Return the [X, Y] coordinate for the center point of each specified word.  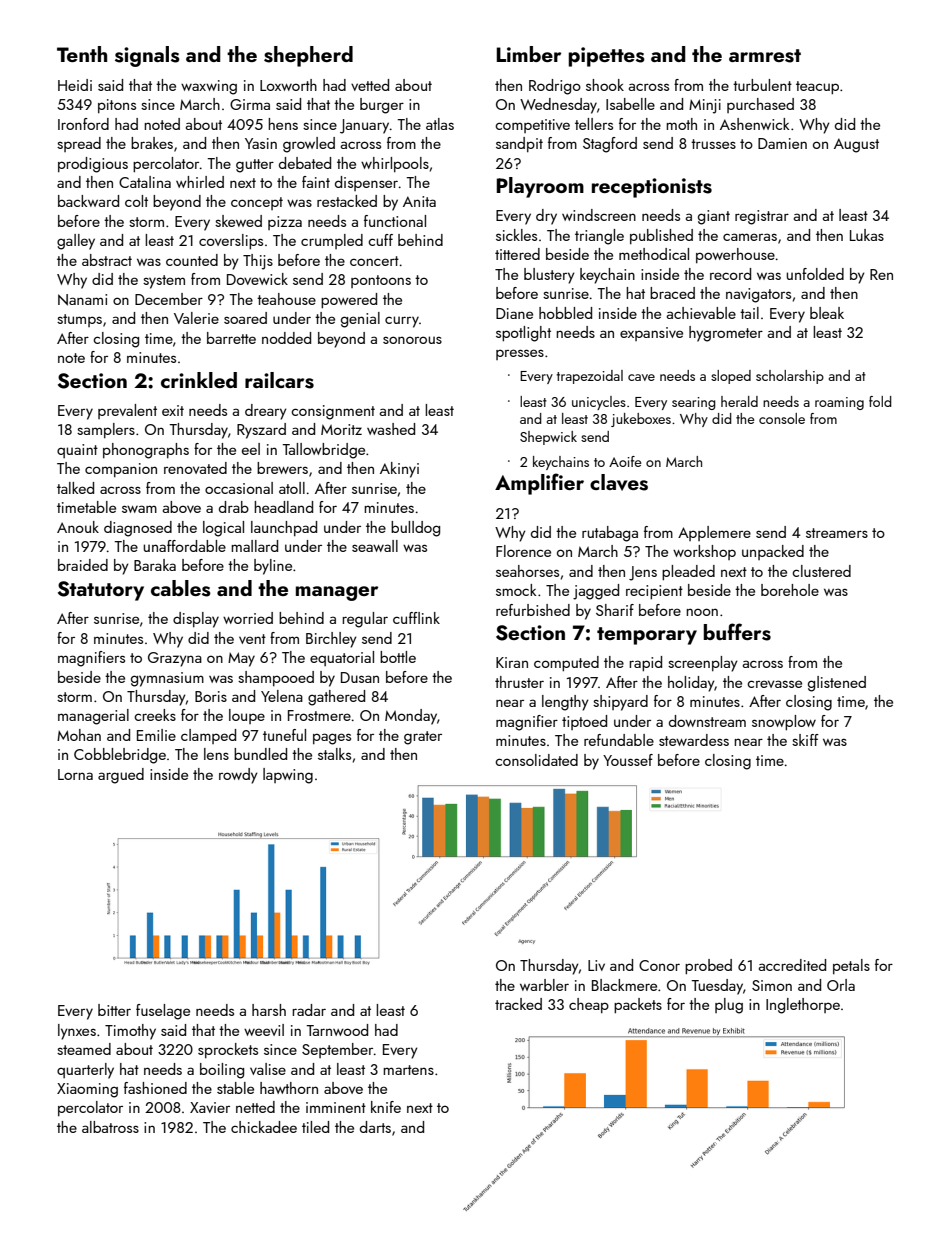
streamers [837, 533]
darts [375, 1127]
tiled [315, 1127]
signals [147, 56]
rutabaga [610, 534]
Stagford [610, 145]
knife [386, 1107]
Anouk [78, 527]
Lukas [867, 235]
